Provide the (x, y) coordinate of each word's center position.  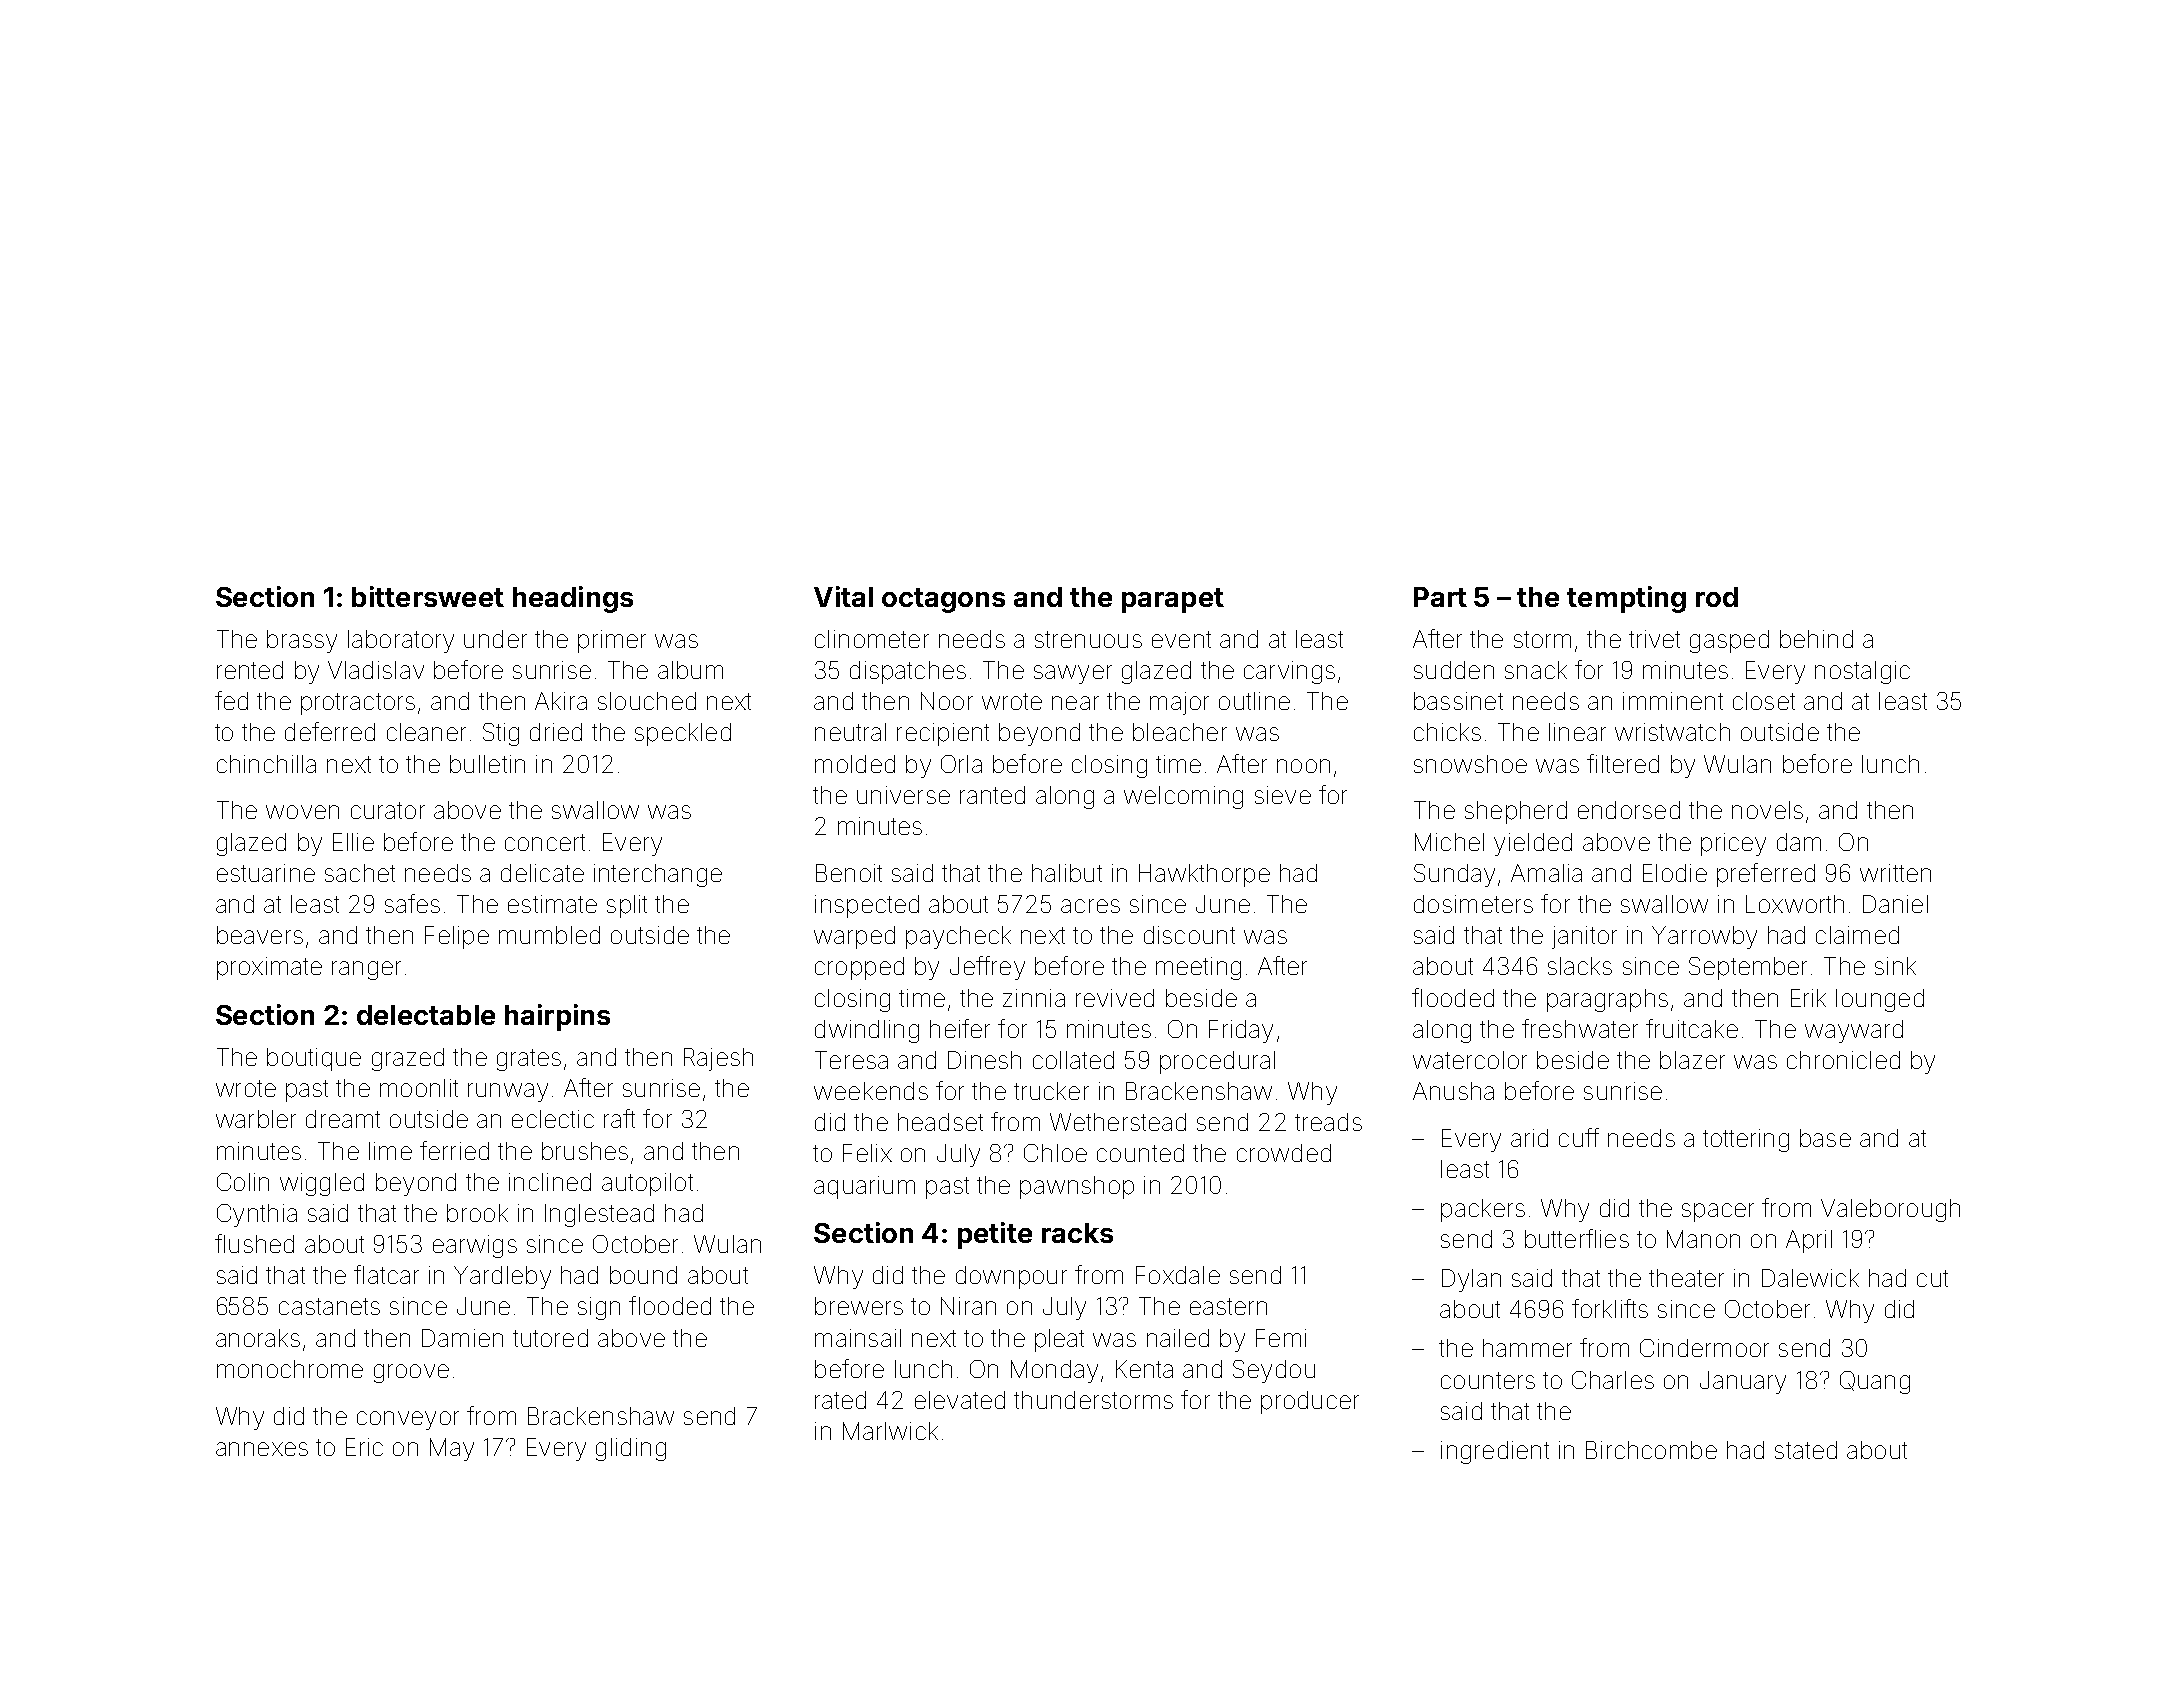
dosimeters (1473, 904)
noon (1303, 766)
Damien (462, 1338)
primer (612, 641)
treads (1328, 1122)
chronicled (1843, 1060)
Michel (1449, 842)
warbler (256, 1119)
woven (302, 812)
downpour (1011, 1277)
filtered (1623, 763)
